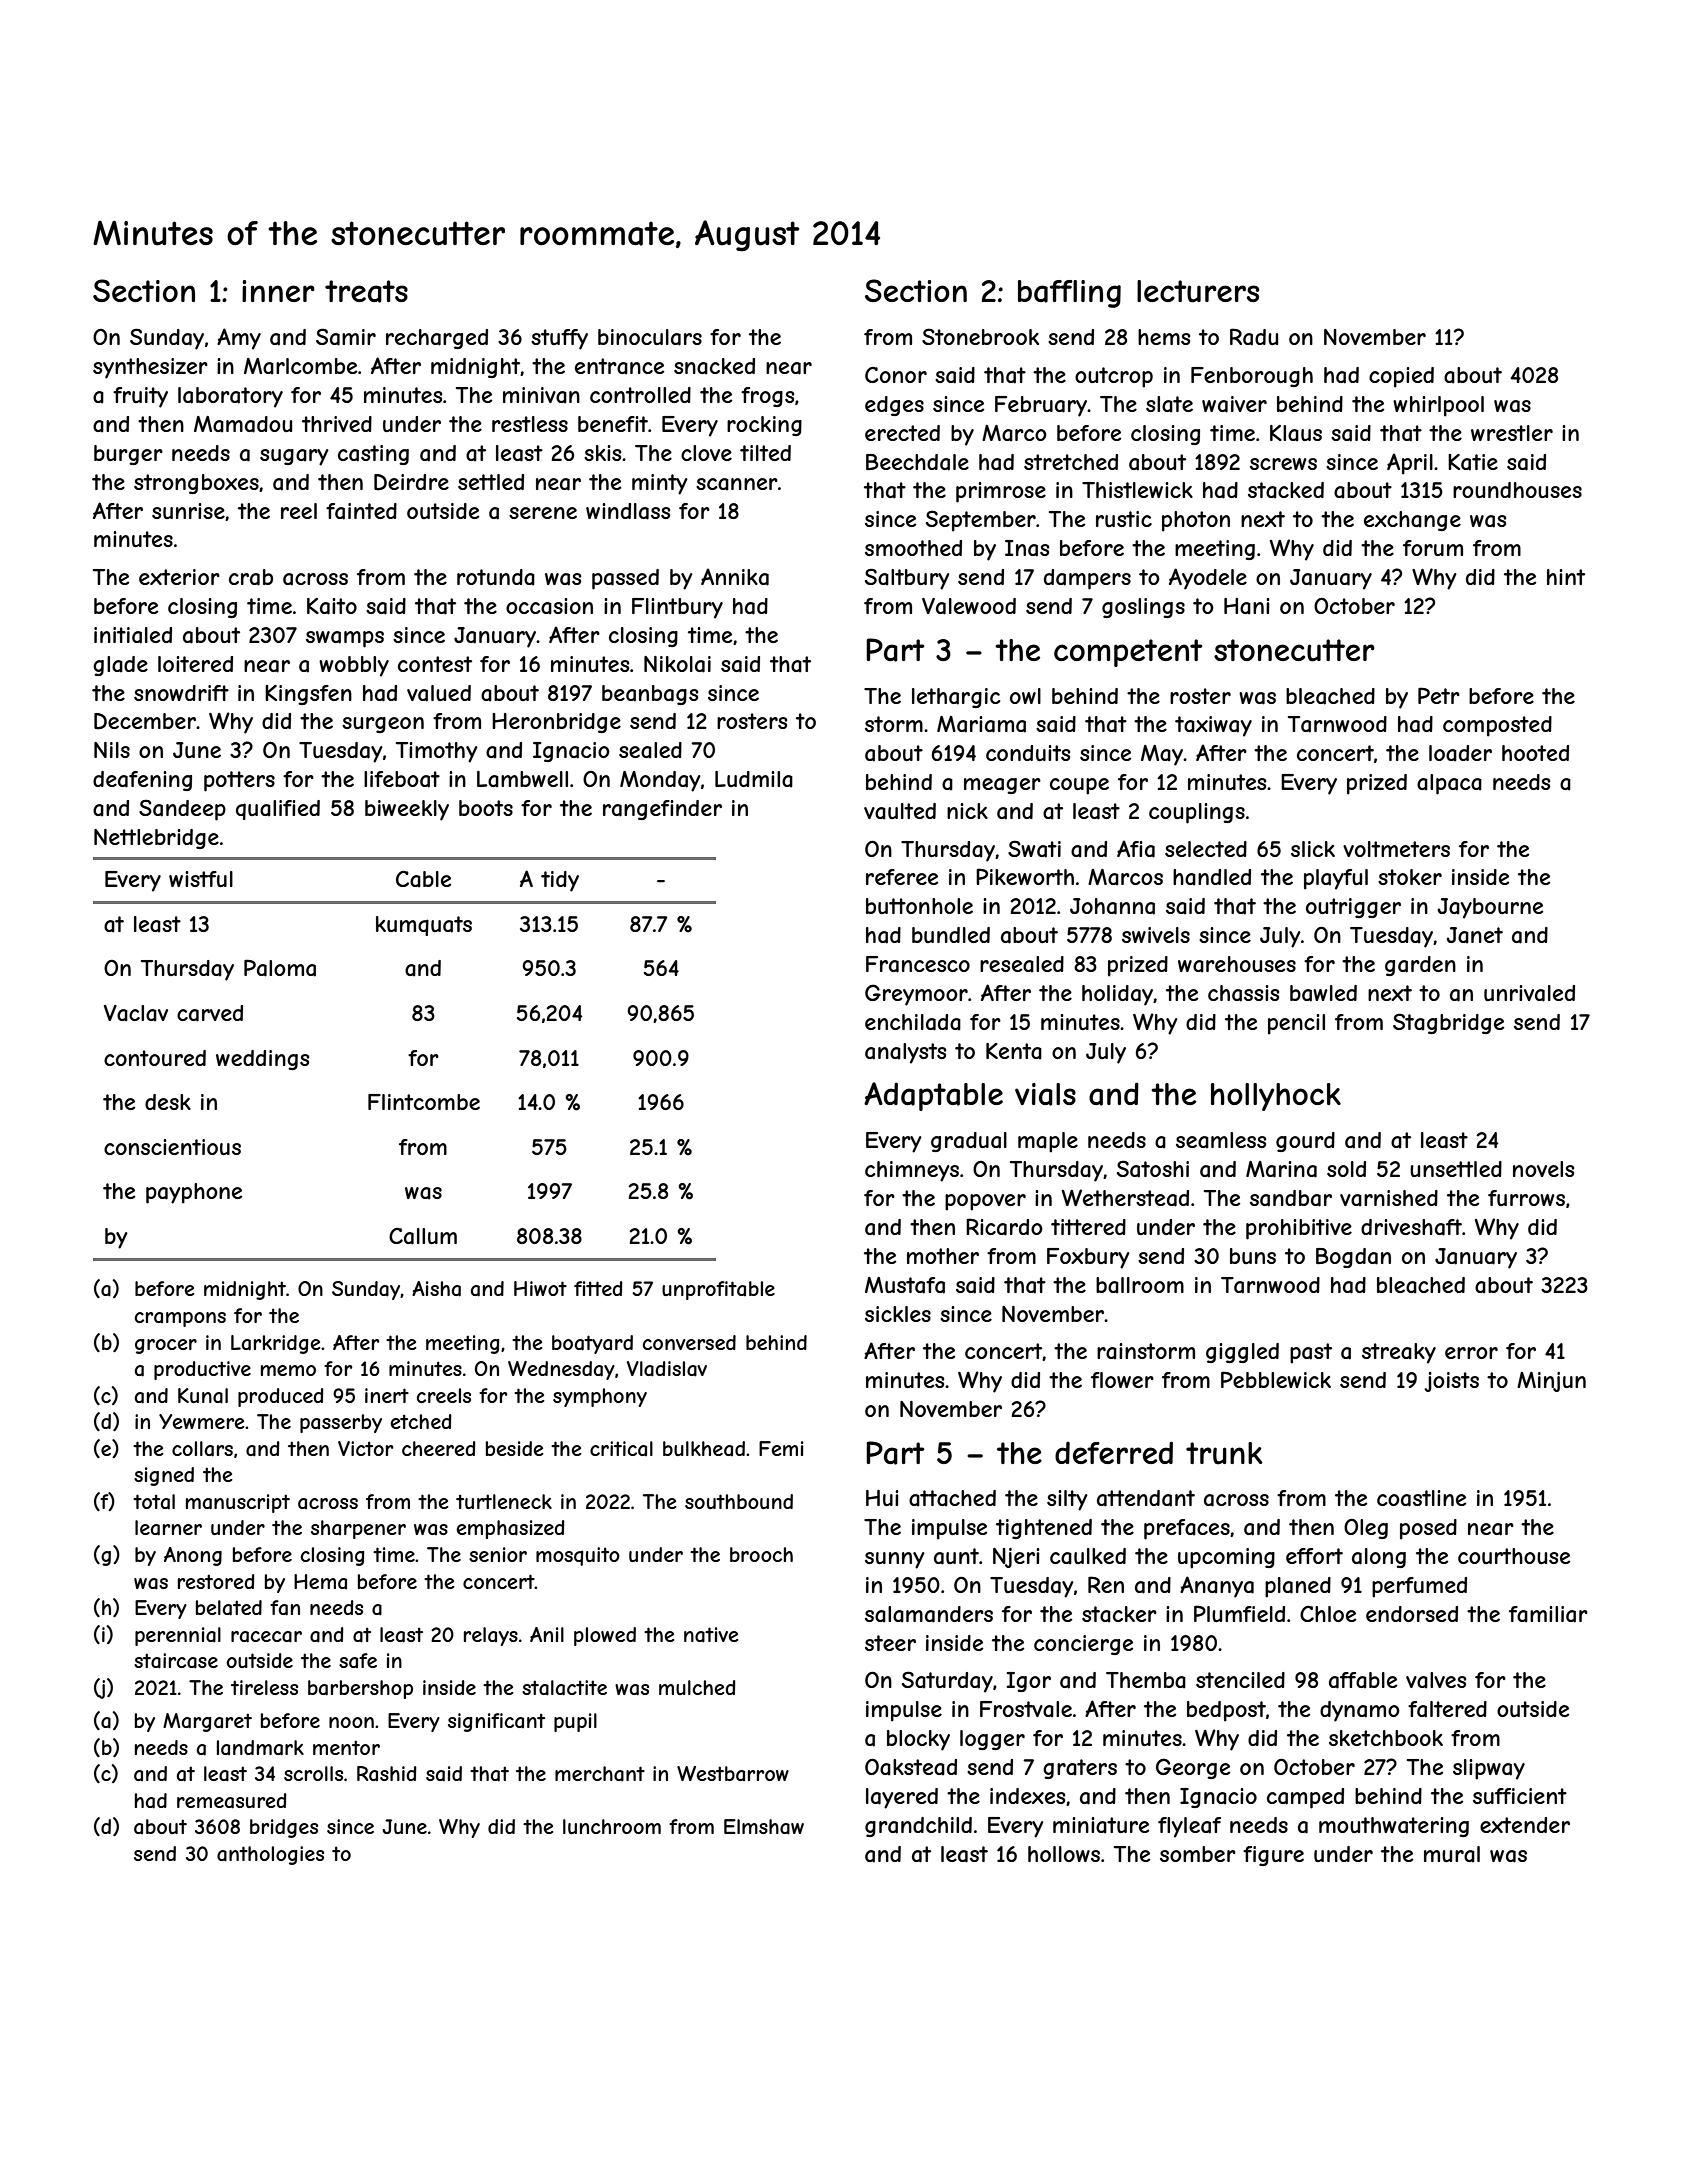  What do you see at coordinates (1048, 1142) in the page?
I see `maple` at bounding box center [1048, 1142].
